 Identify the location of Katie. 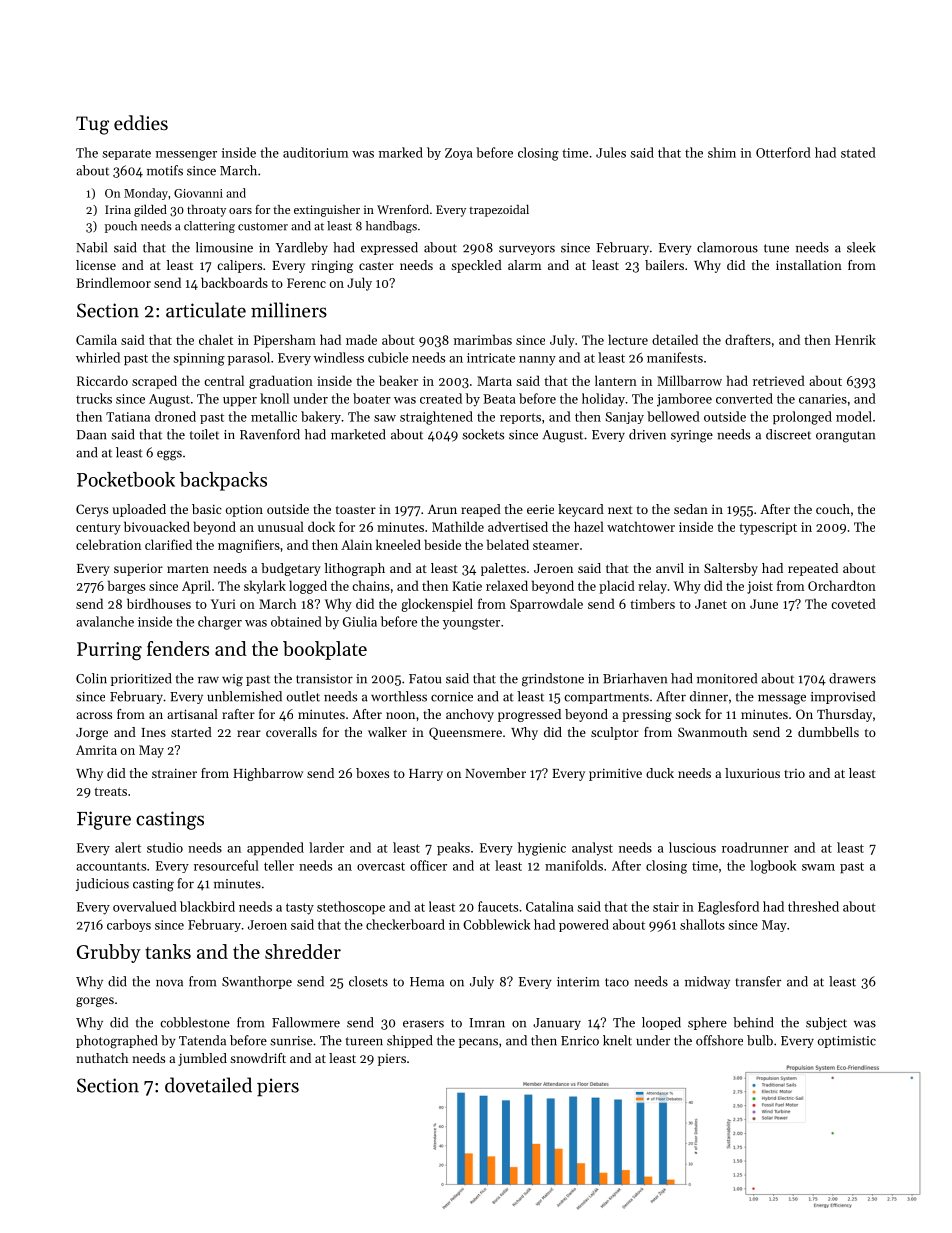
(467, 586).
